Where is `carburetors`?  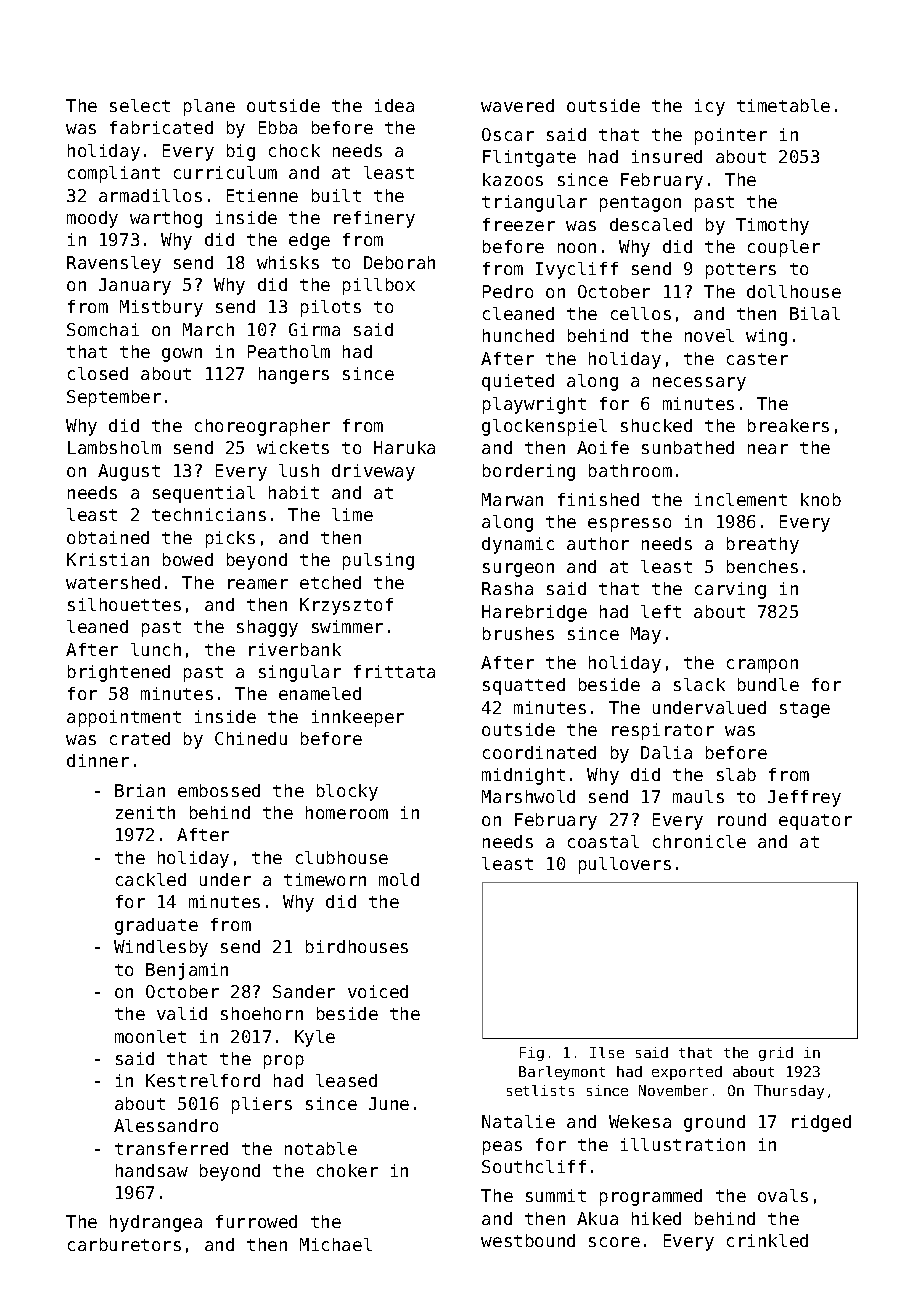
carburetors is located at coordinates (124, 1244).
